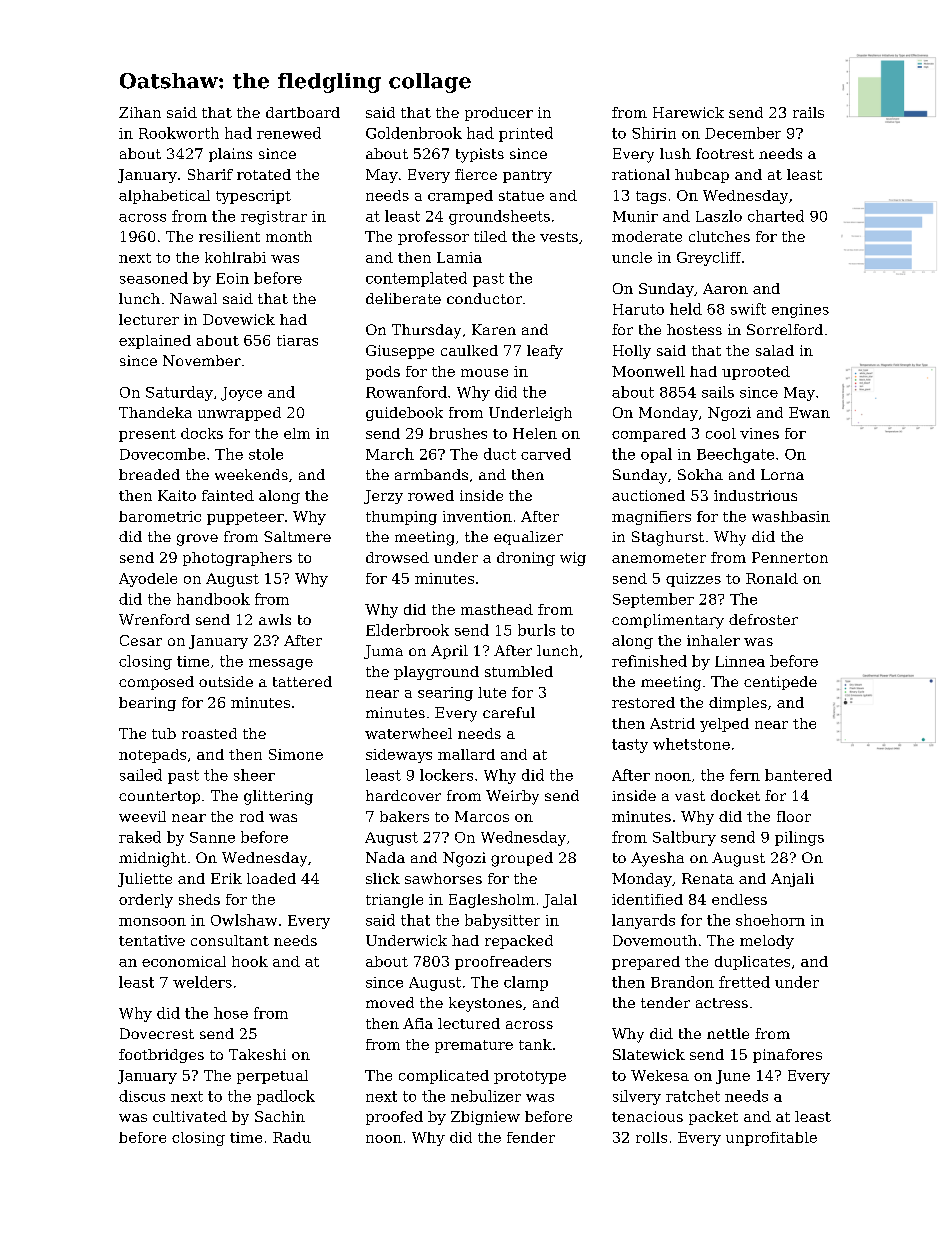 Image resolution: width=952 pixels, height=1233 pixels. What do you see at coordinates (142, 1096) in the screenshot?
I see `discus` at bounding box center [142, 1096].
